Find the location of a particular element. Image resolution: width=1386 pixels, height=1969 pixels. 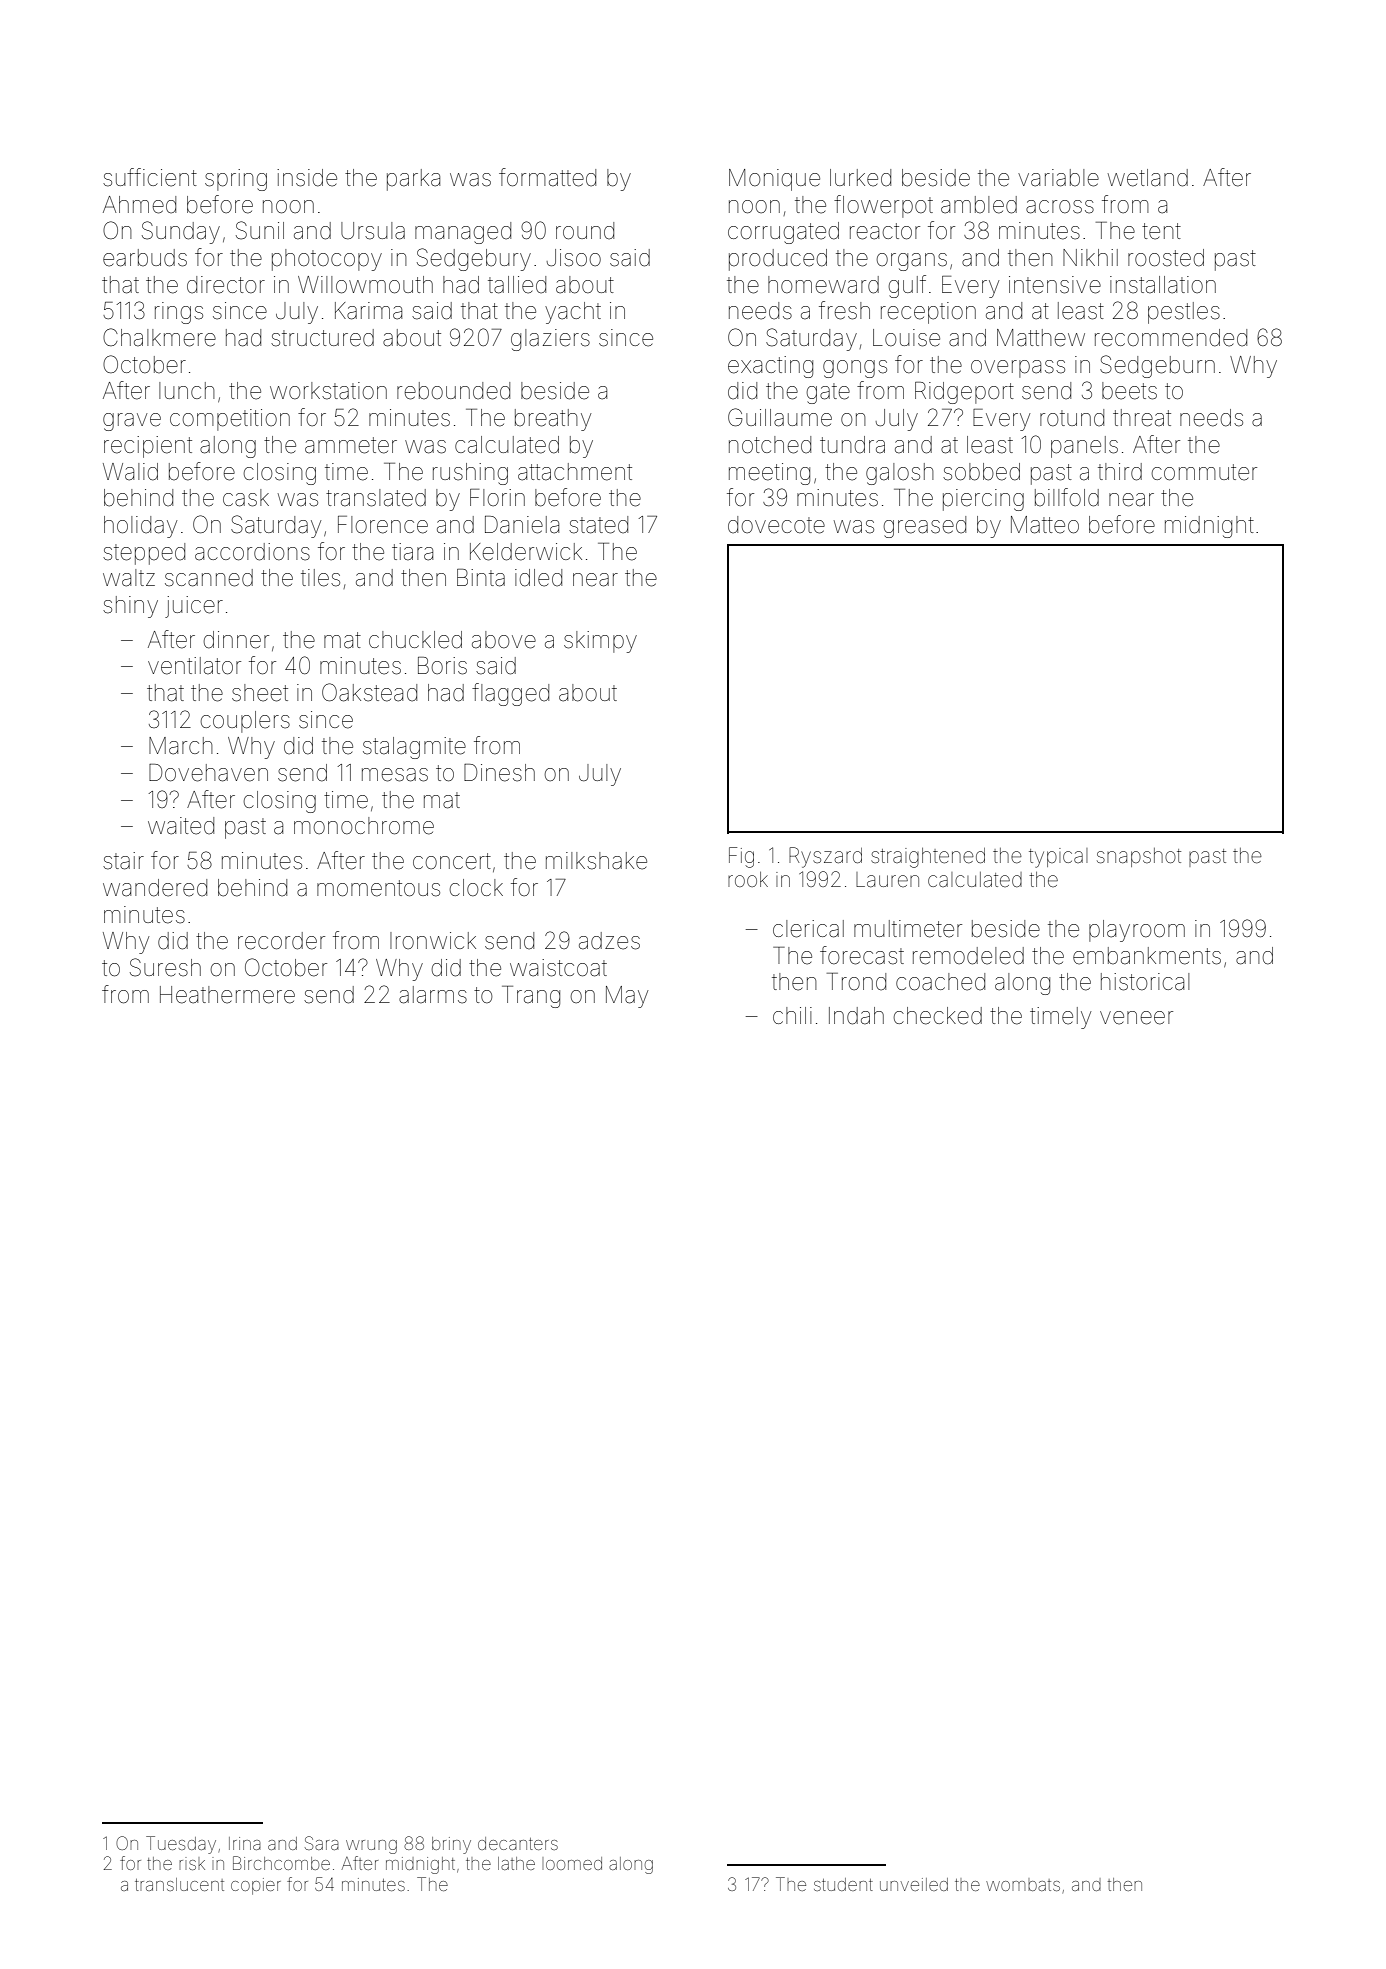

grave is located at coordinates (132, 422).
